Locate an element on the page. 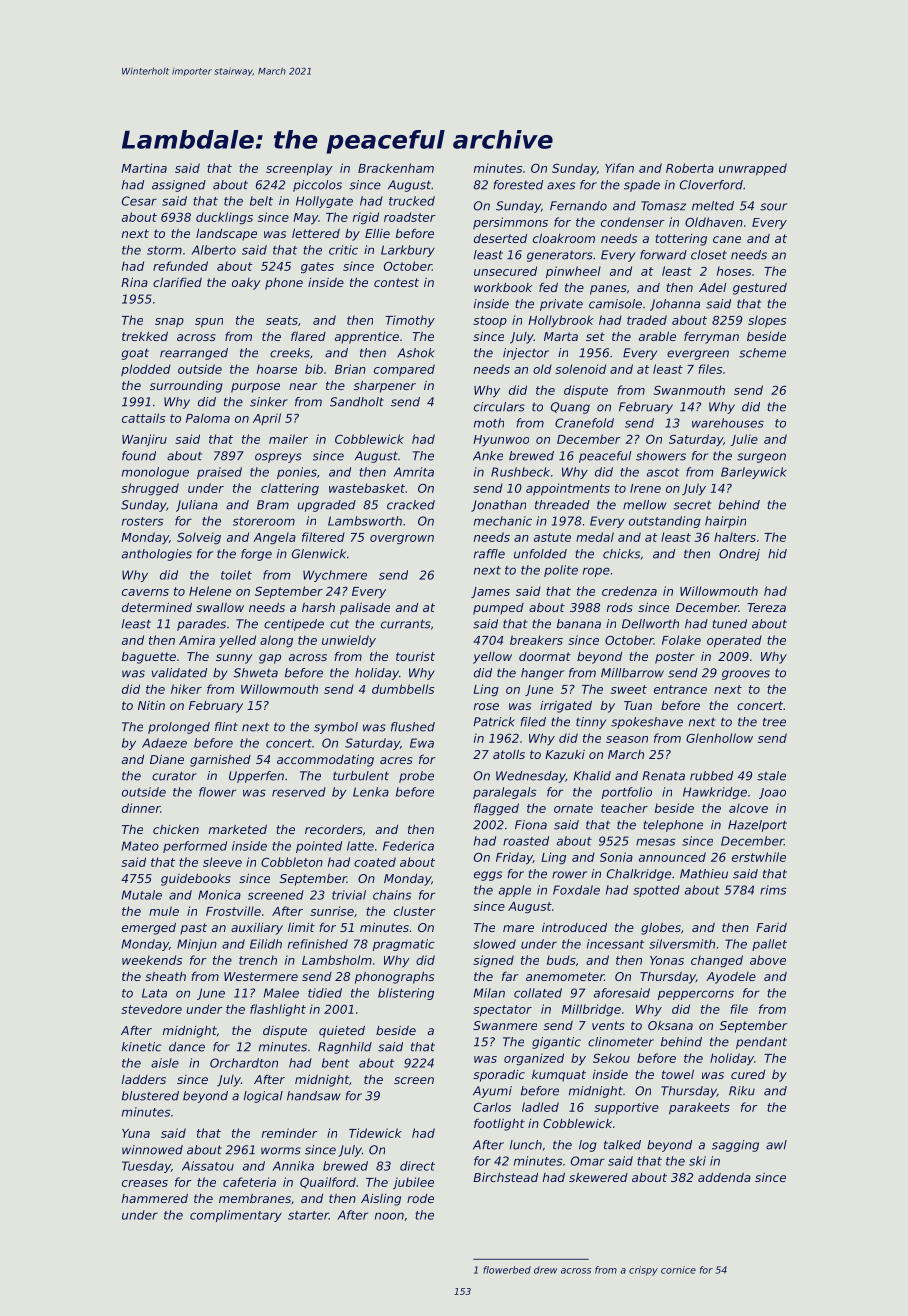 This page has width=908, height=1316. clinometer is located at coordinates (621, 1042).
